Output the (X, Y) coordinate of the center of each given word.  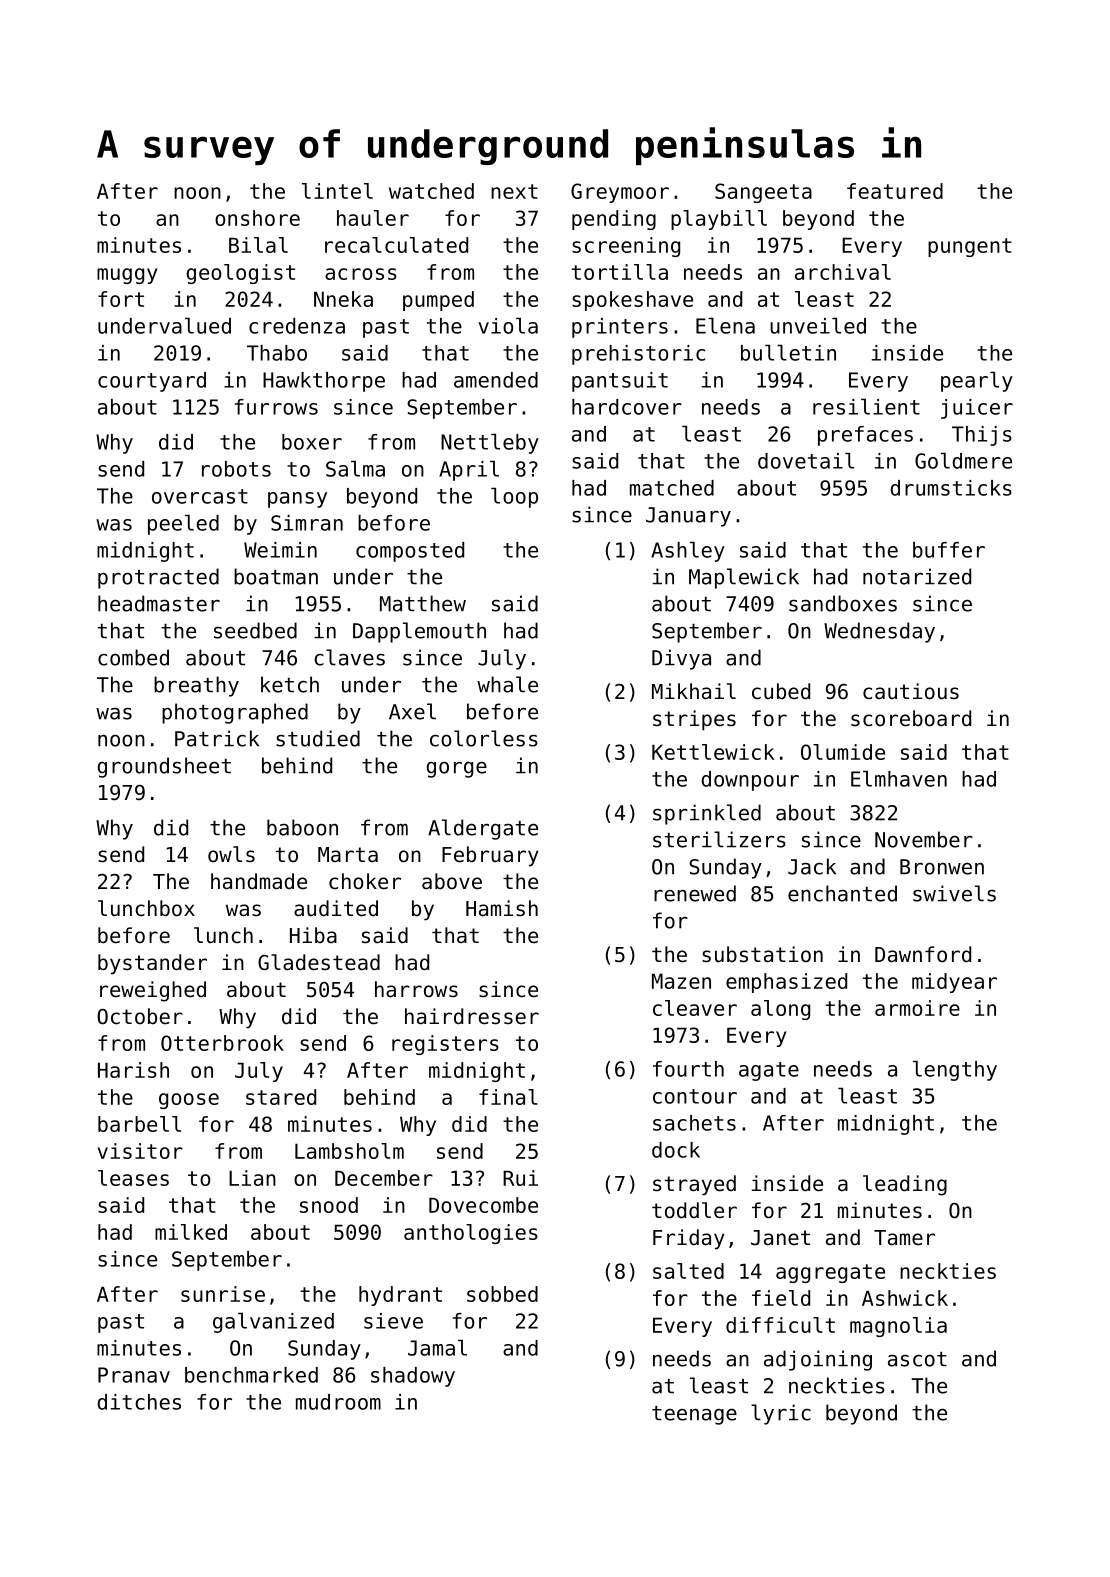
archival (843, 272)
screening (626, 247)
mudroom (338, 1402)
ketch (290, 684)
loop (514, 497)
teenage (694, 1415)
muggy (127, 276)
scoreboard (911, 718)
